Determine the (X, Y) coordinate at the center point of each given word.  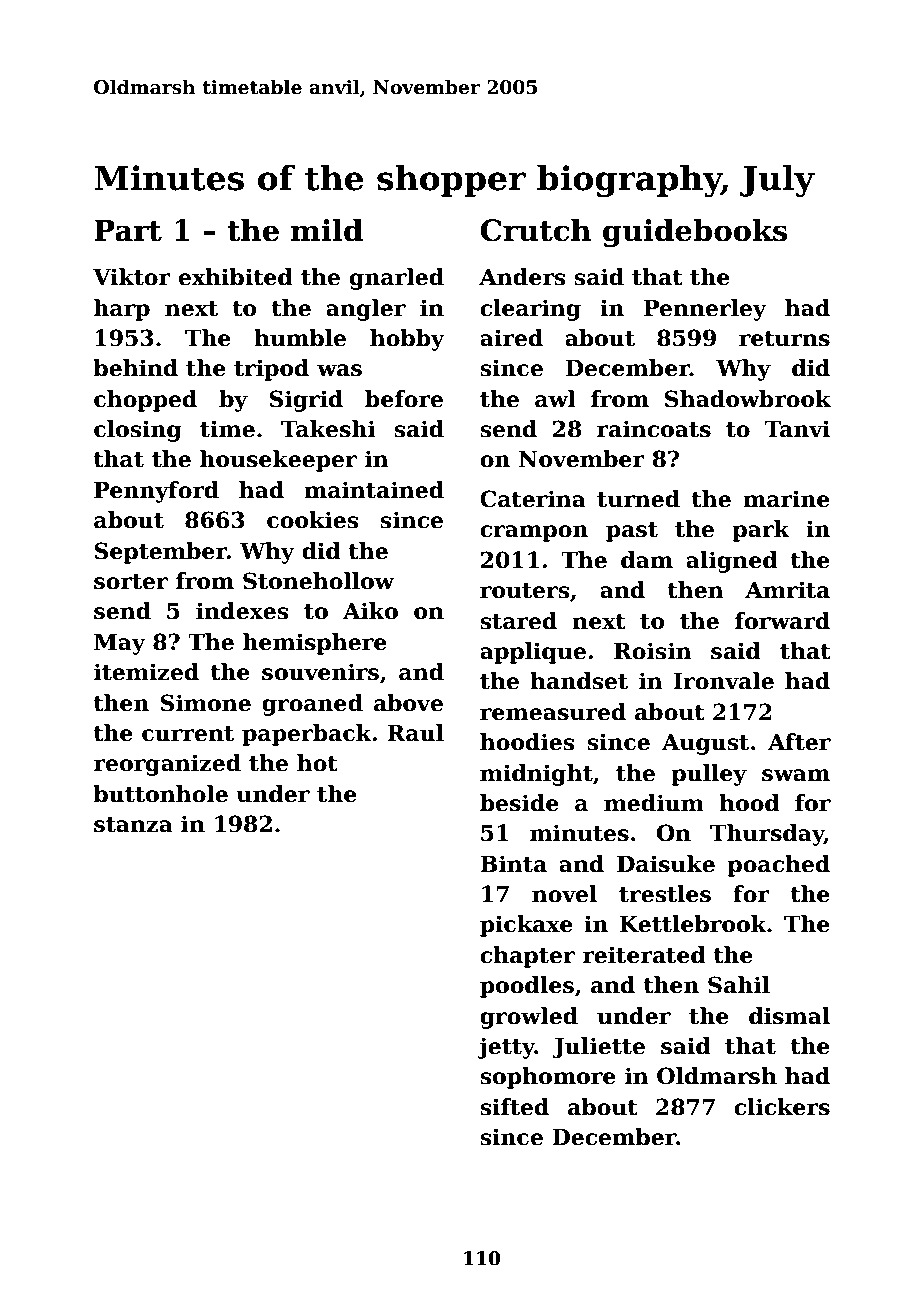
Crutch (536, 230)
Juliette (598, 1048)
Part (128, 230)
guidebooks (695, 233)
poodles (527, 987)
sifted (514, 1107)
